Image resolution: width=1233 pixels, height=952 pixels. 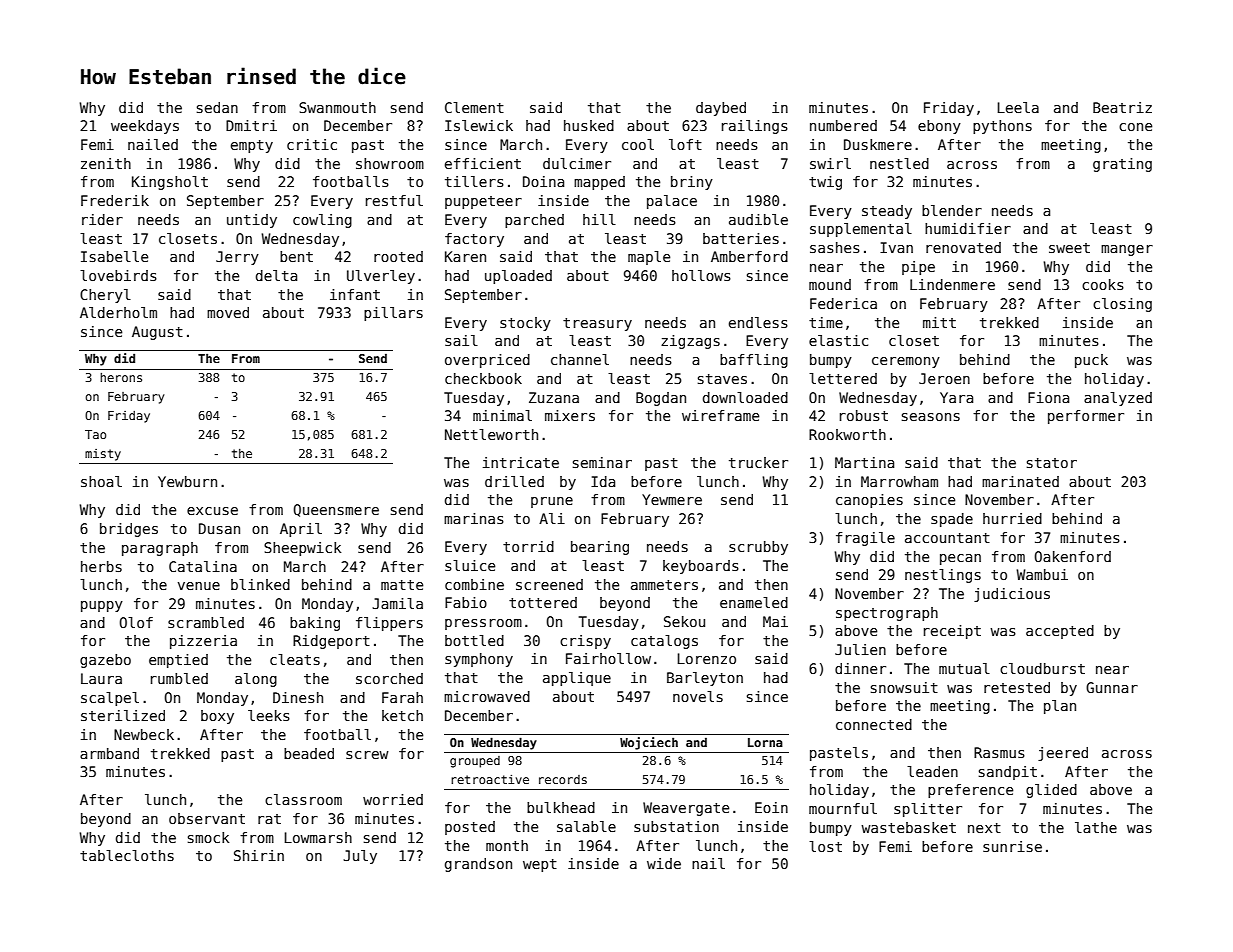 I want to click on daybed, so click(x=721, y=109).
